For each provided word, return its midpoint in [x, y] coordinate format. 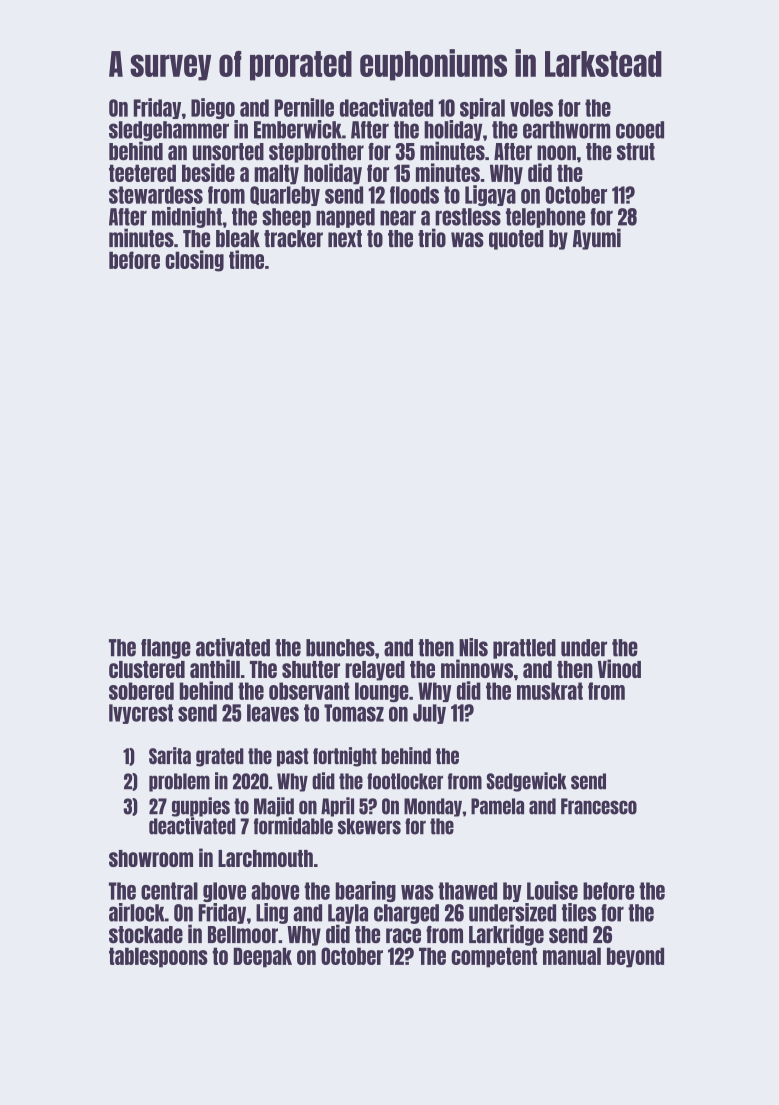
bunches [340, 648]
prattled [524, 649]
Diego [213, 108]
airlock [137, 912]
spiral [482, 108]
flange [166, 649]
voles [531, 108]
